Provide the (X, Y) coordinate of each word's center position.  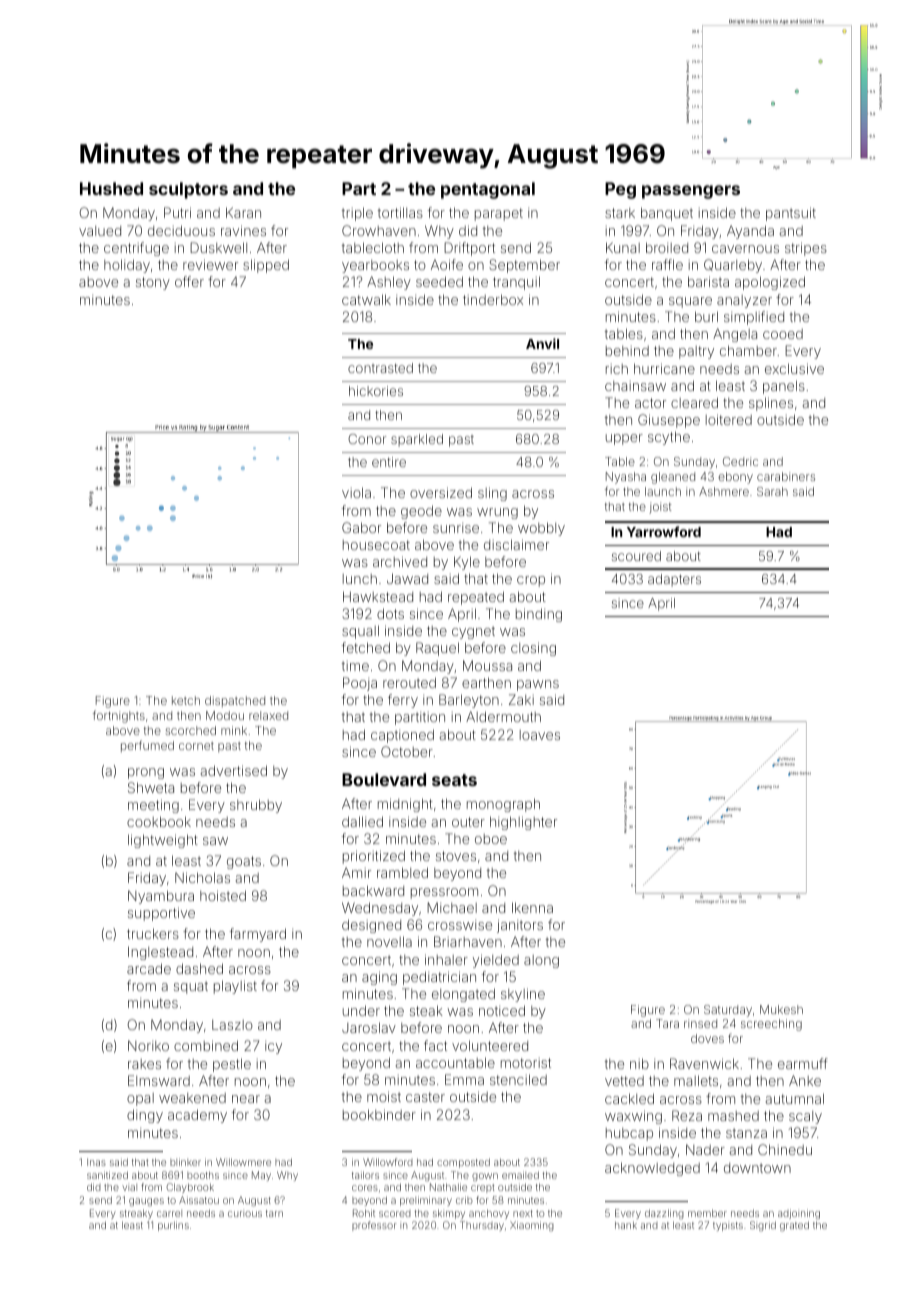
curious (245, 1214)
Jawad (407, 578)
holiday (127, 266)
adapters (674, 580)
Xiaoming (532, 1226)
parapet (499, 214)
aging (379, 978)
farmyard (258, 935)
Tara (667, 1023)
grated (794, 1226)
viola (356, 492)
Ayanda (750, 232)
